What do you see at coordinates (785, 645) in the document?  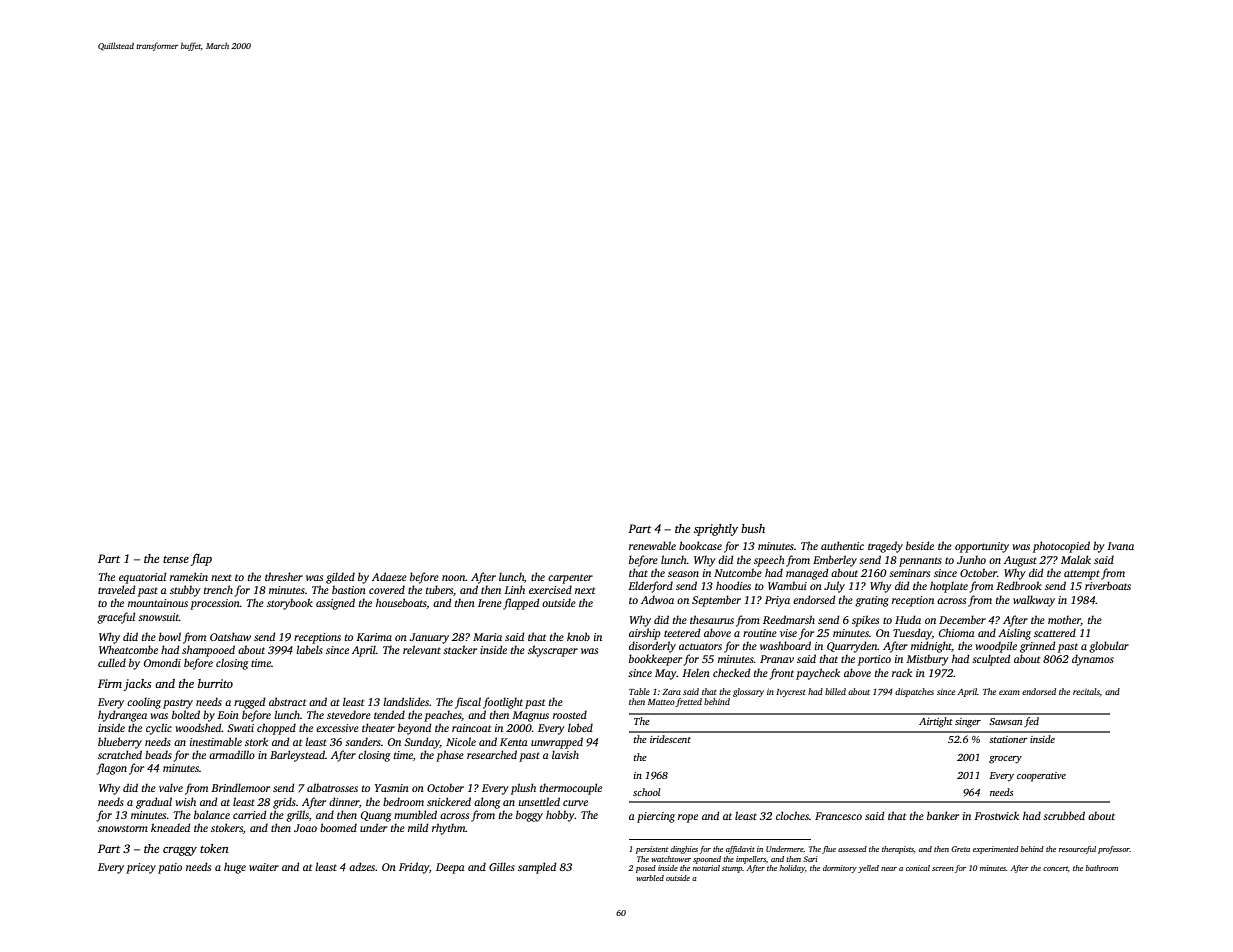 I see `washboard` at bounding box center [785, 645].
